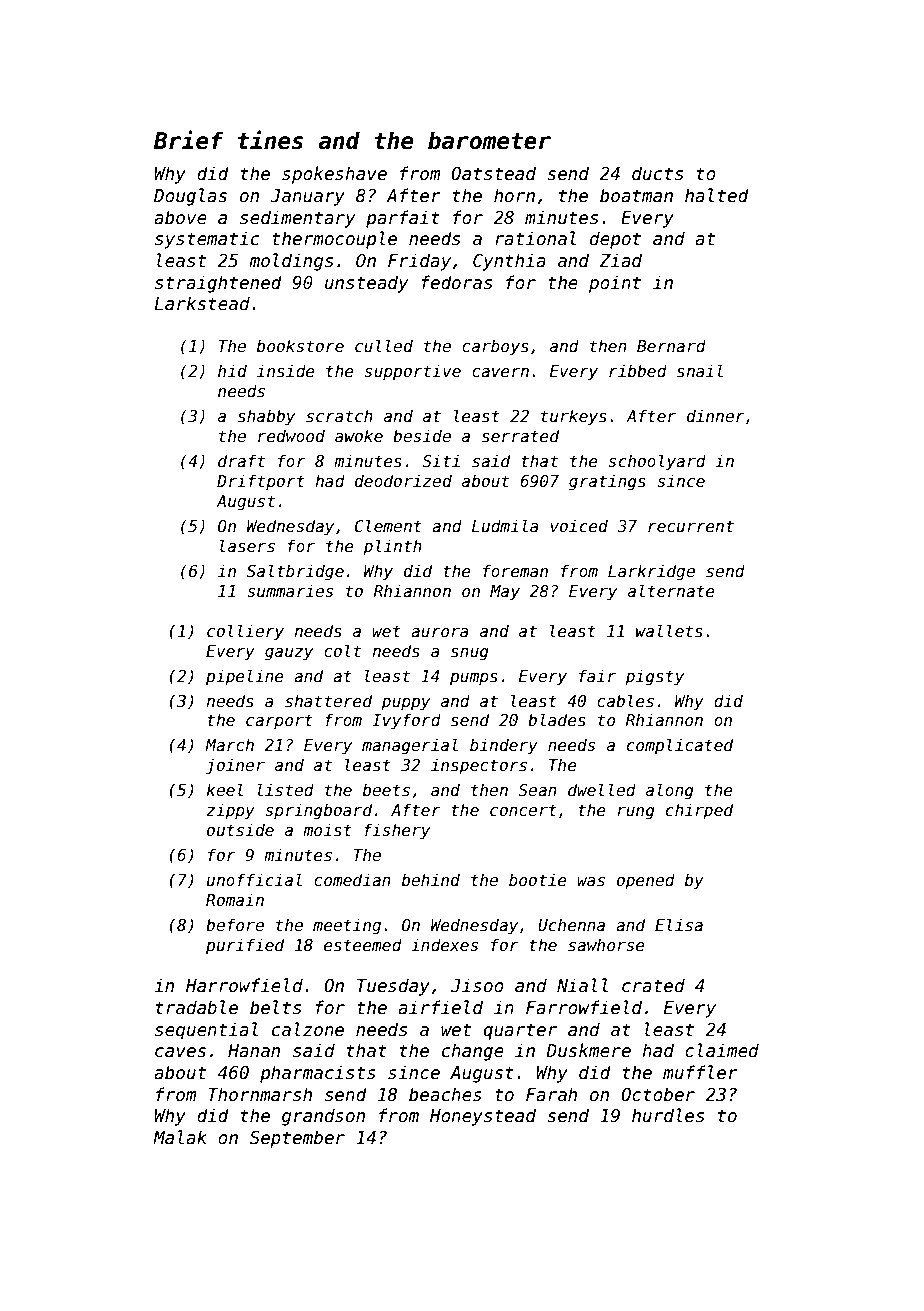 This screenshot has height=1311, width=924. What do you see at coordinates (607, 482) in the screenshot?
I see `gratings` at bounding box center [607, 482].
